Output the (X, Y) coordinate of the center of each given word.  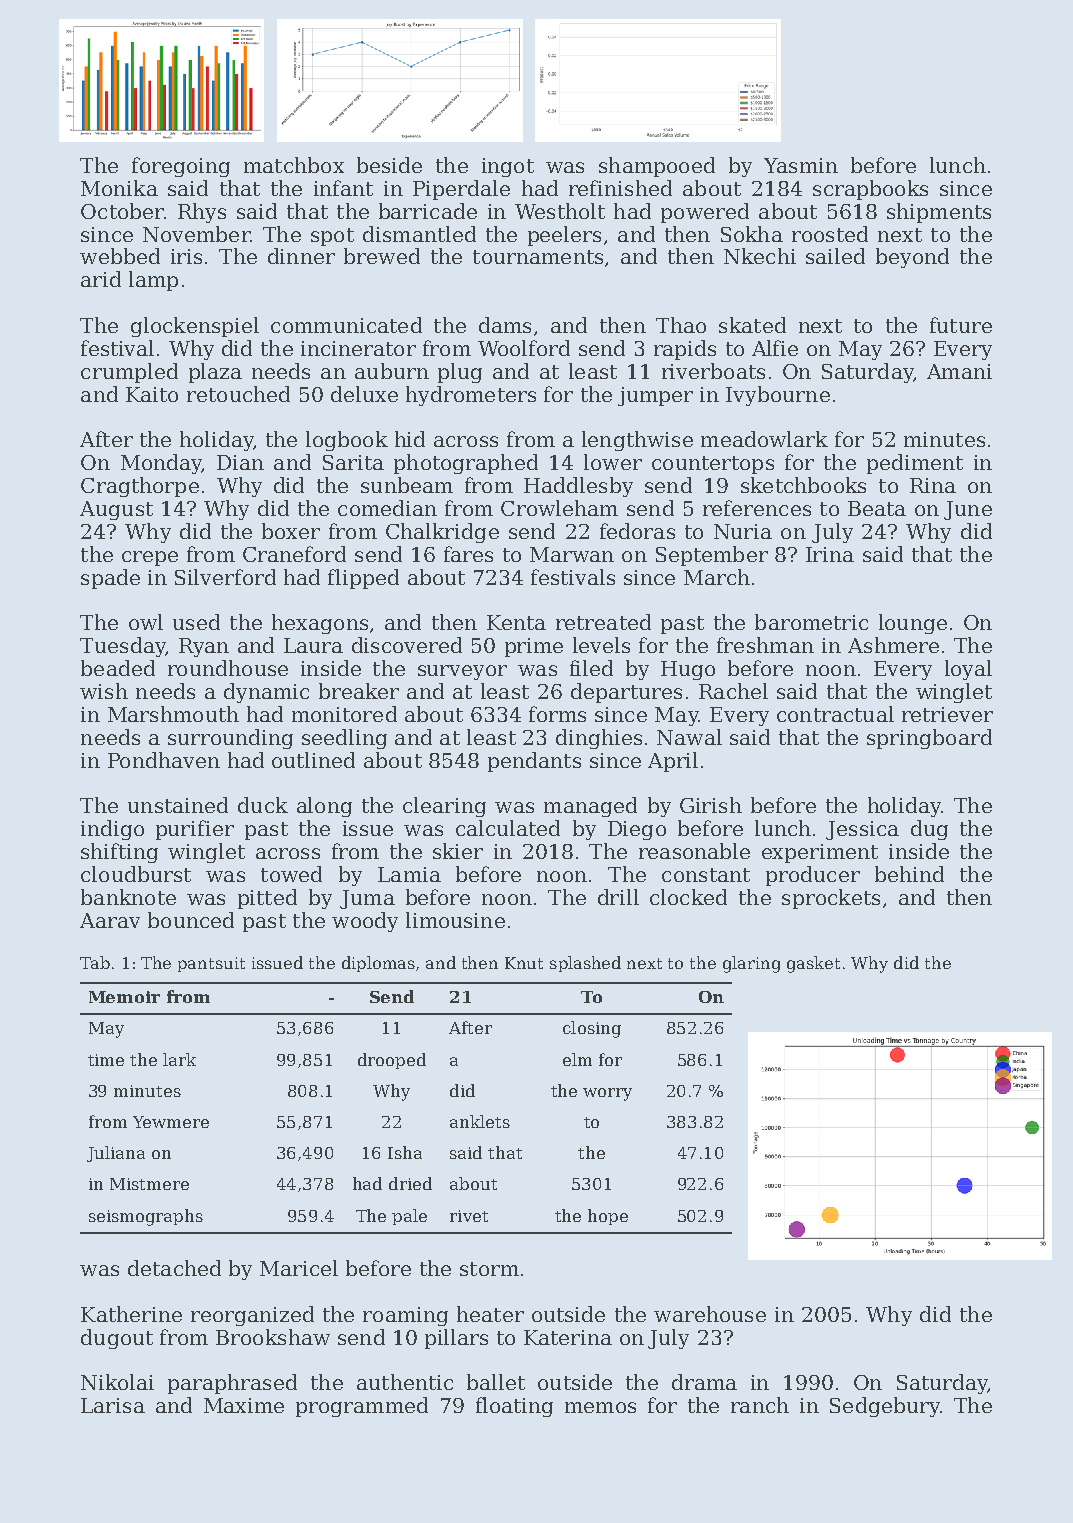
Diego (637, 830)
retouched (238, 394)
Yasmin (801, 165)
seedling (344, 739)
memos (600, 1407)
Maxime (244, 1405)
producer (813, 876)
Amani (959, 371)
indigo (112, 830)
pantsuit (211, 964)
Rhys (202, 213)
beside (389, 165)
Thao (681, 325)
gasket (813, 964)
